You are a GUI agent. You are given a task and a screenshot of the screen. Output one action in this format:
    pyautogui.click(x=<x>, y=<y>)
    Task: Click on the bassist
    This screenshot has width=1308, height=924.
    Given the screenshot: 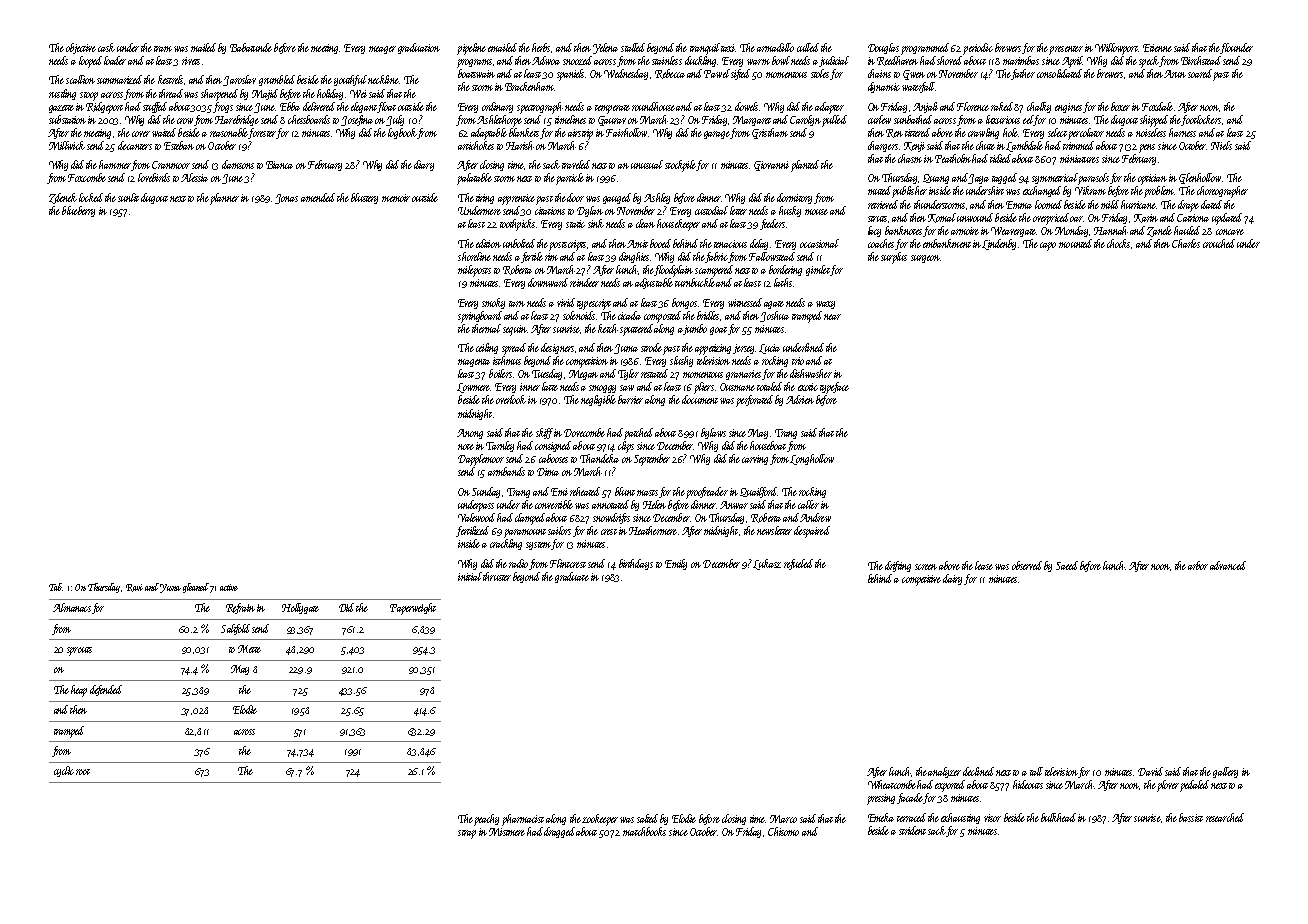 What is the action you would take?
    pyautogui.click(x=1191, y=817)
